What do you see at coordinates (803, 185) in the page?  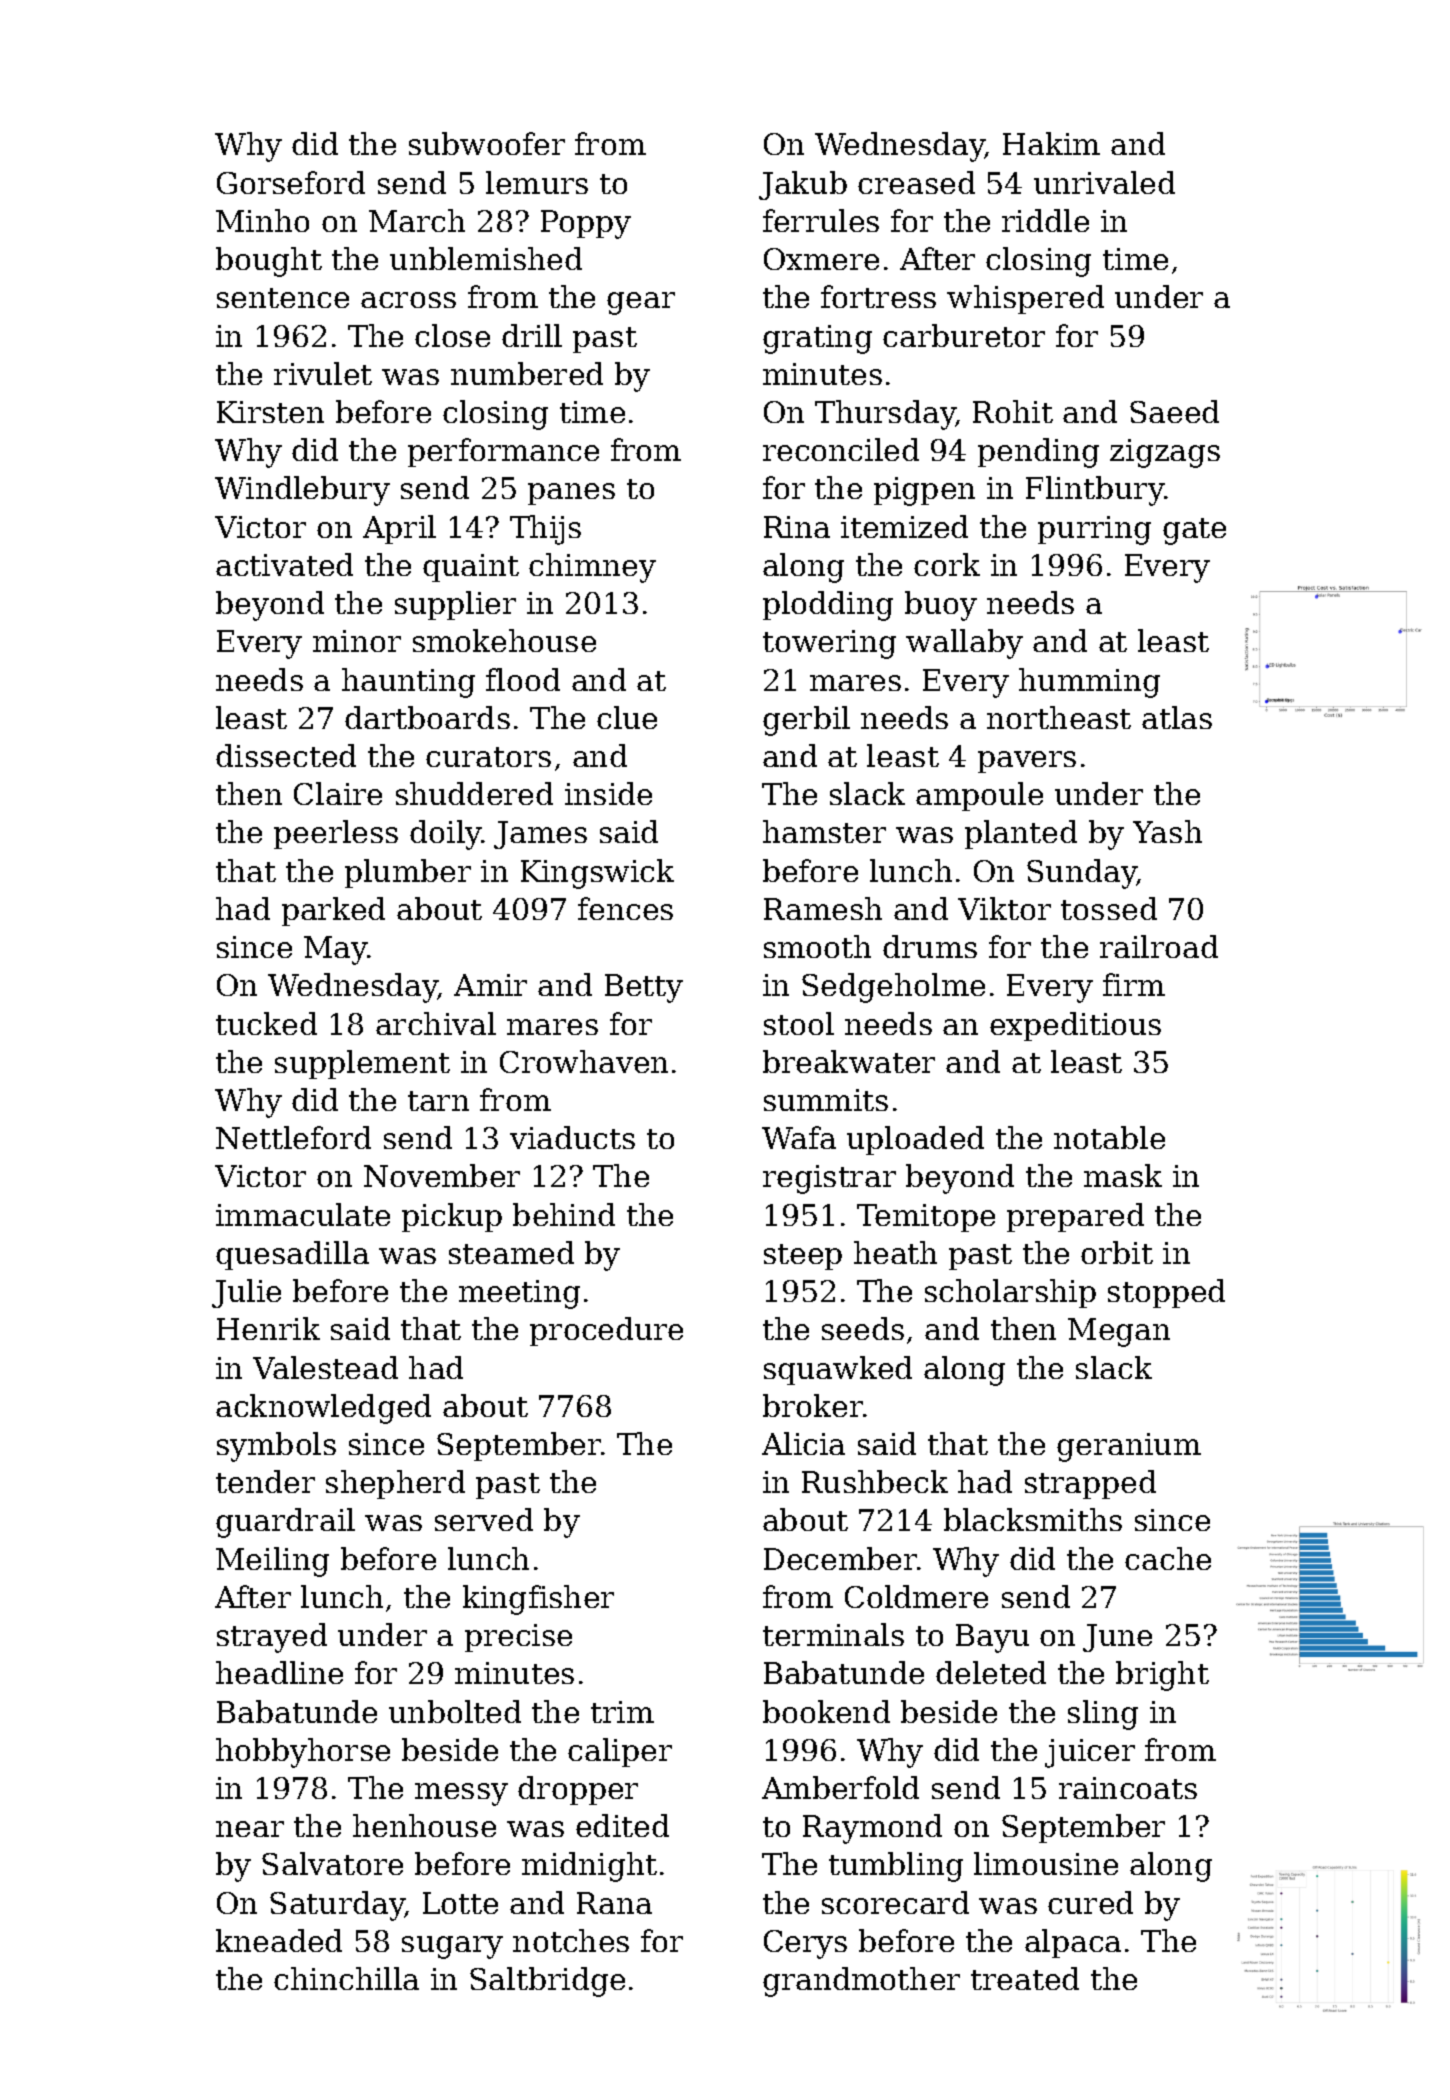 I see `Jakub` at bounding box center [803, 185].
